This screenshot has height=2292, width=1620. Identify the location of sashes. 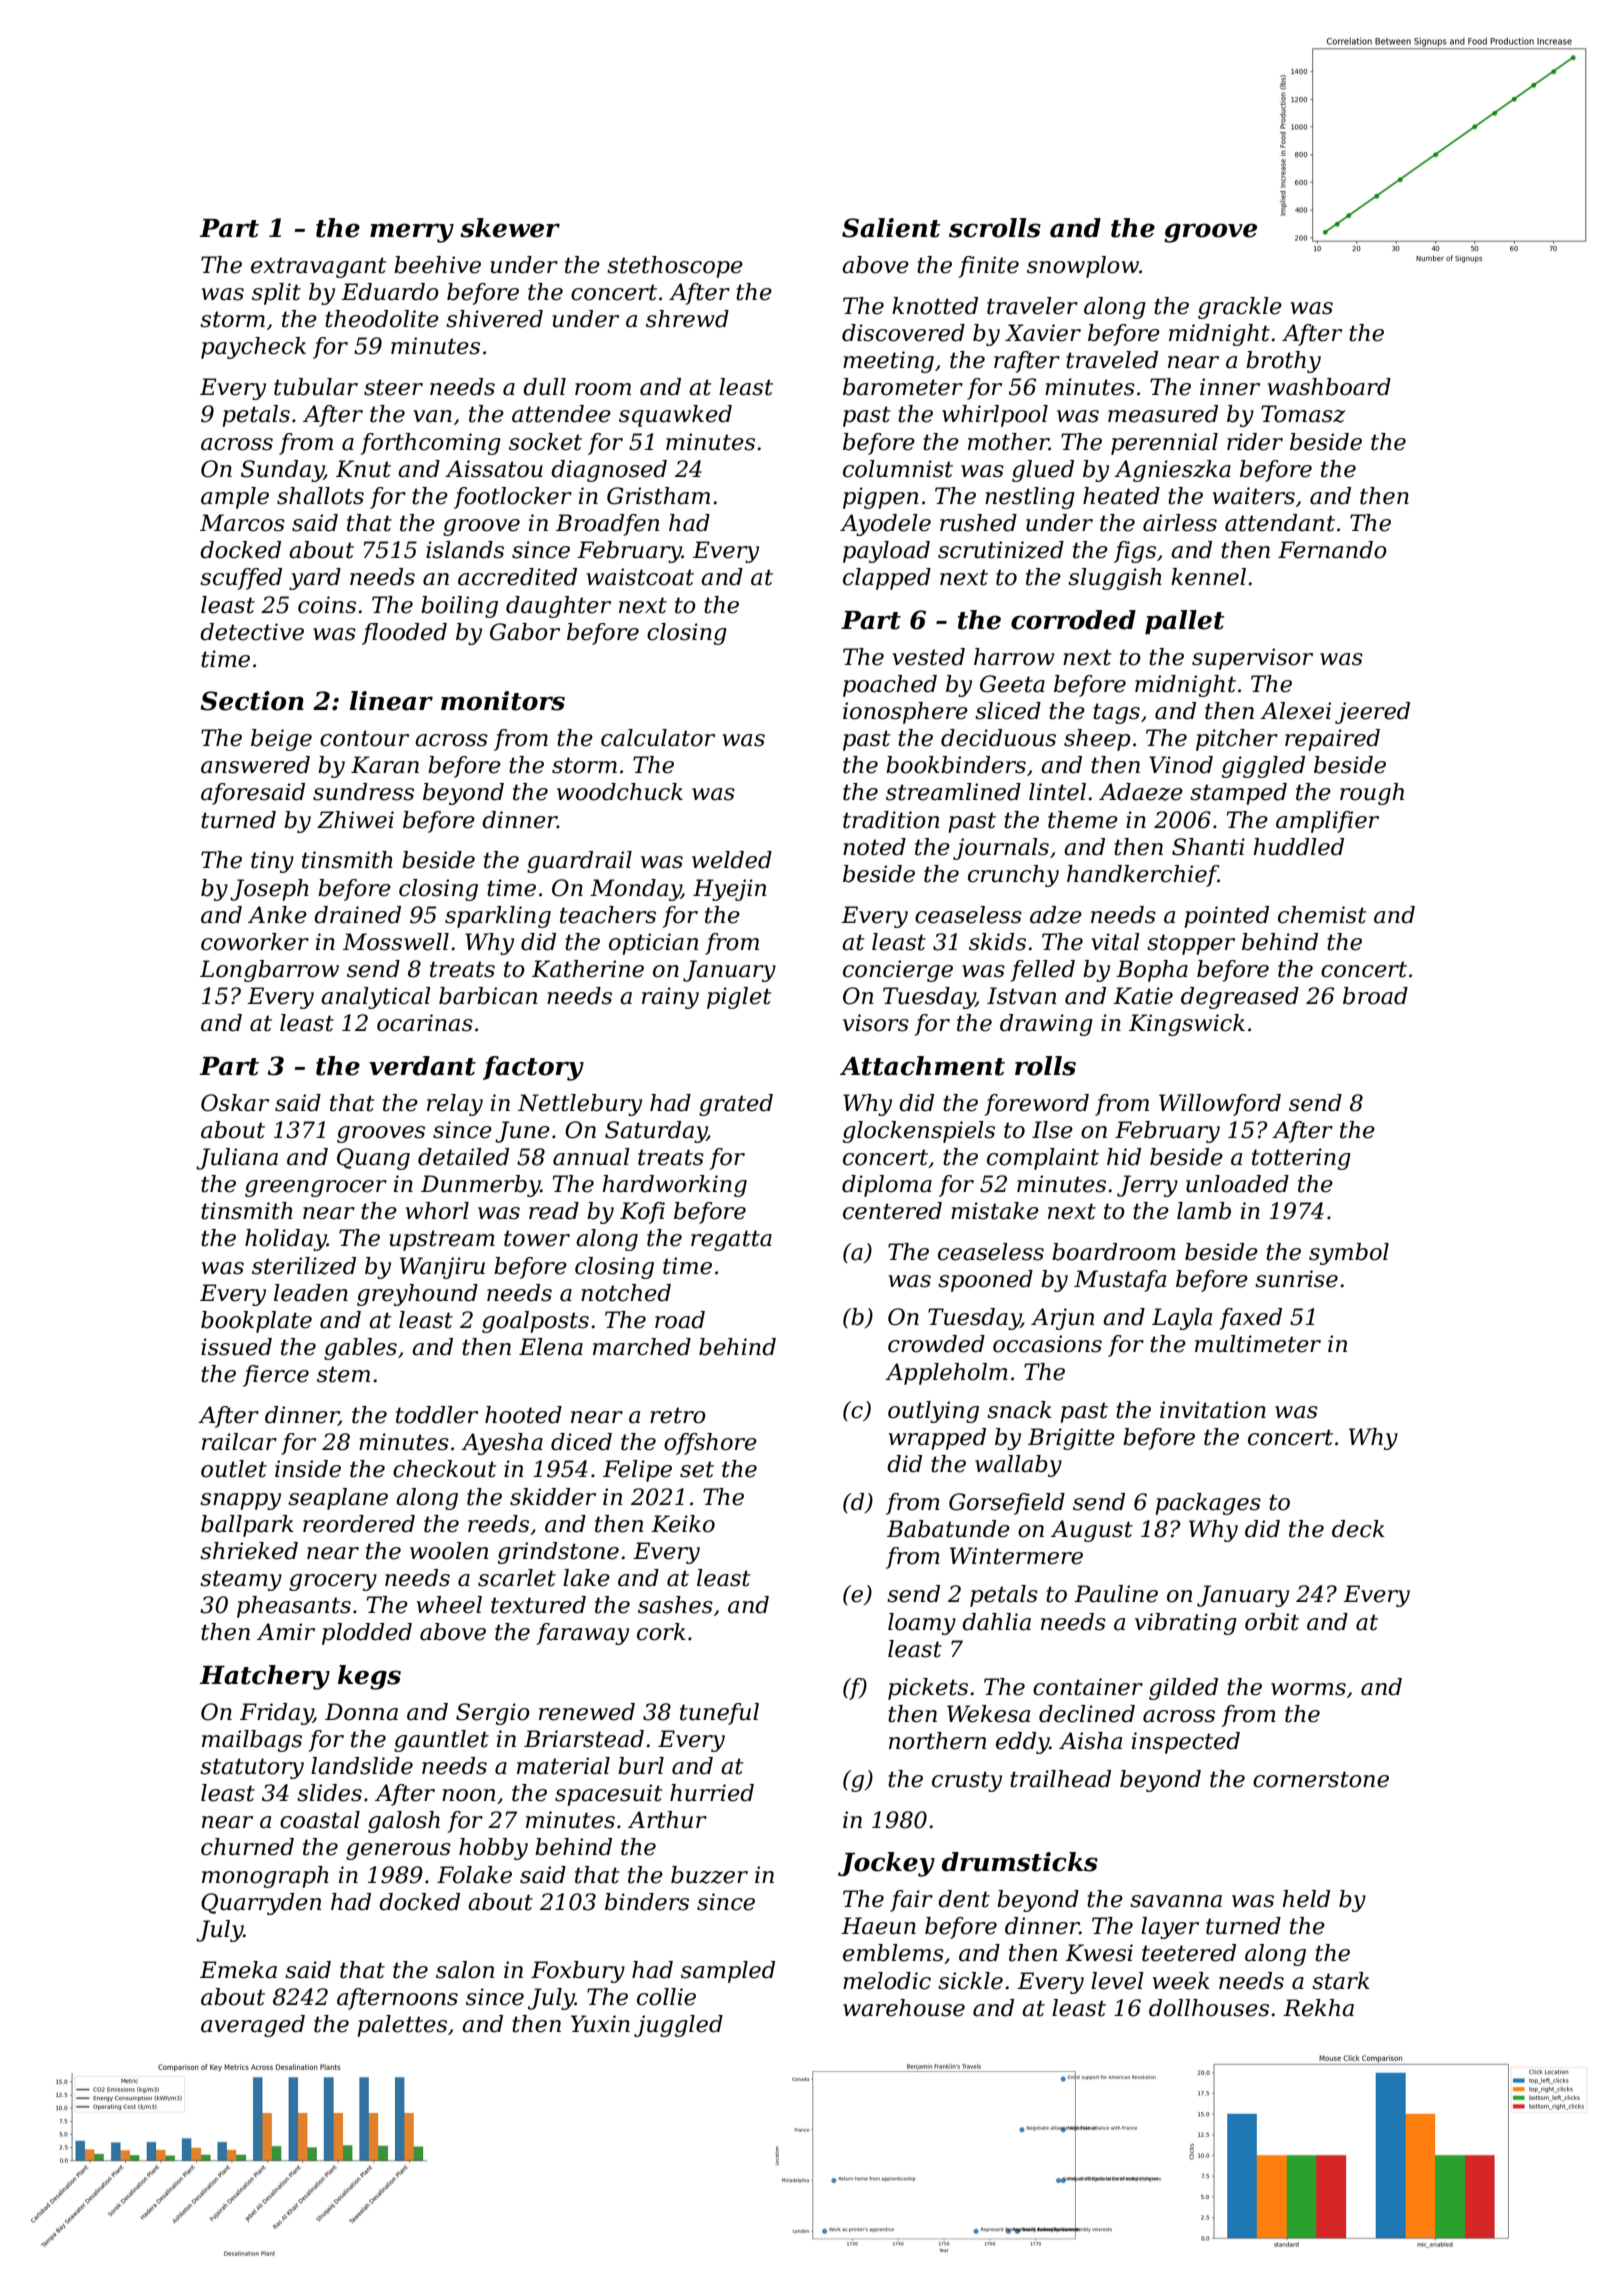
(675, 1605).
